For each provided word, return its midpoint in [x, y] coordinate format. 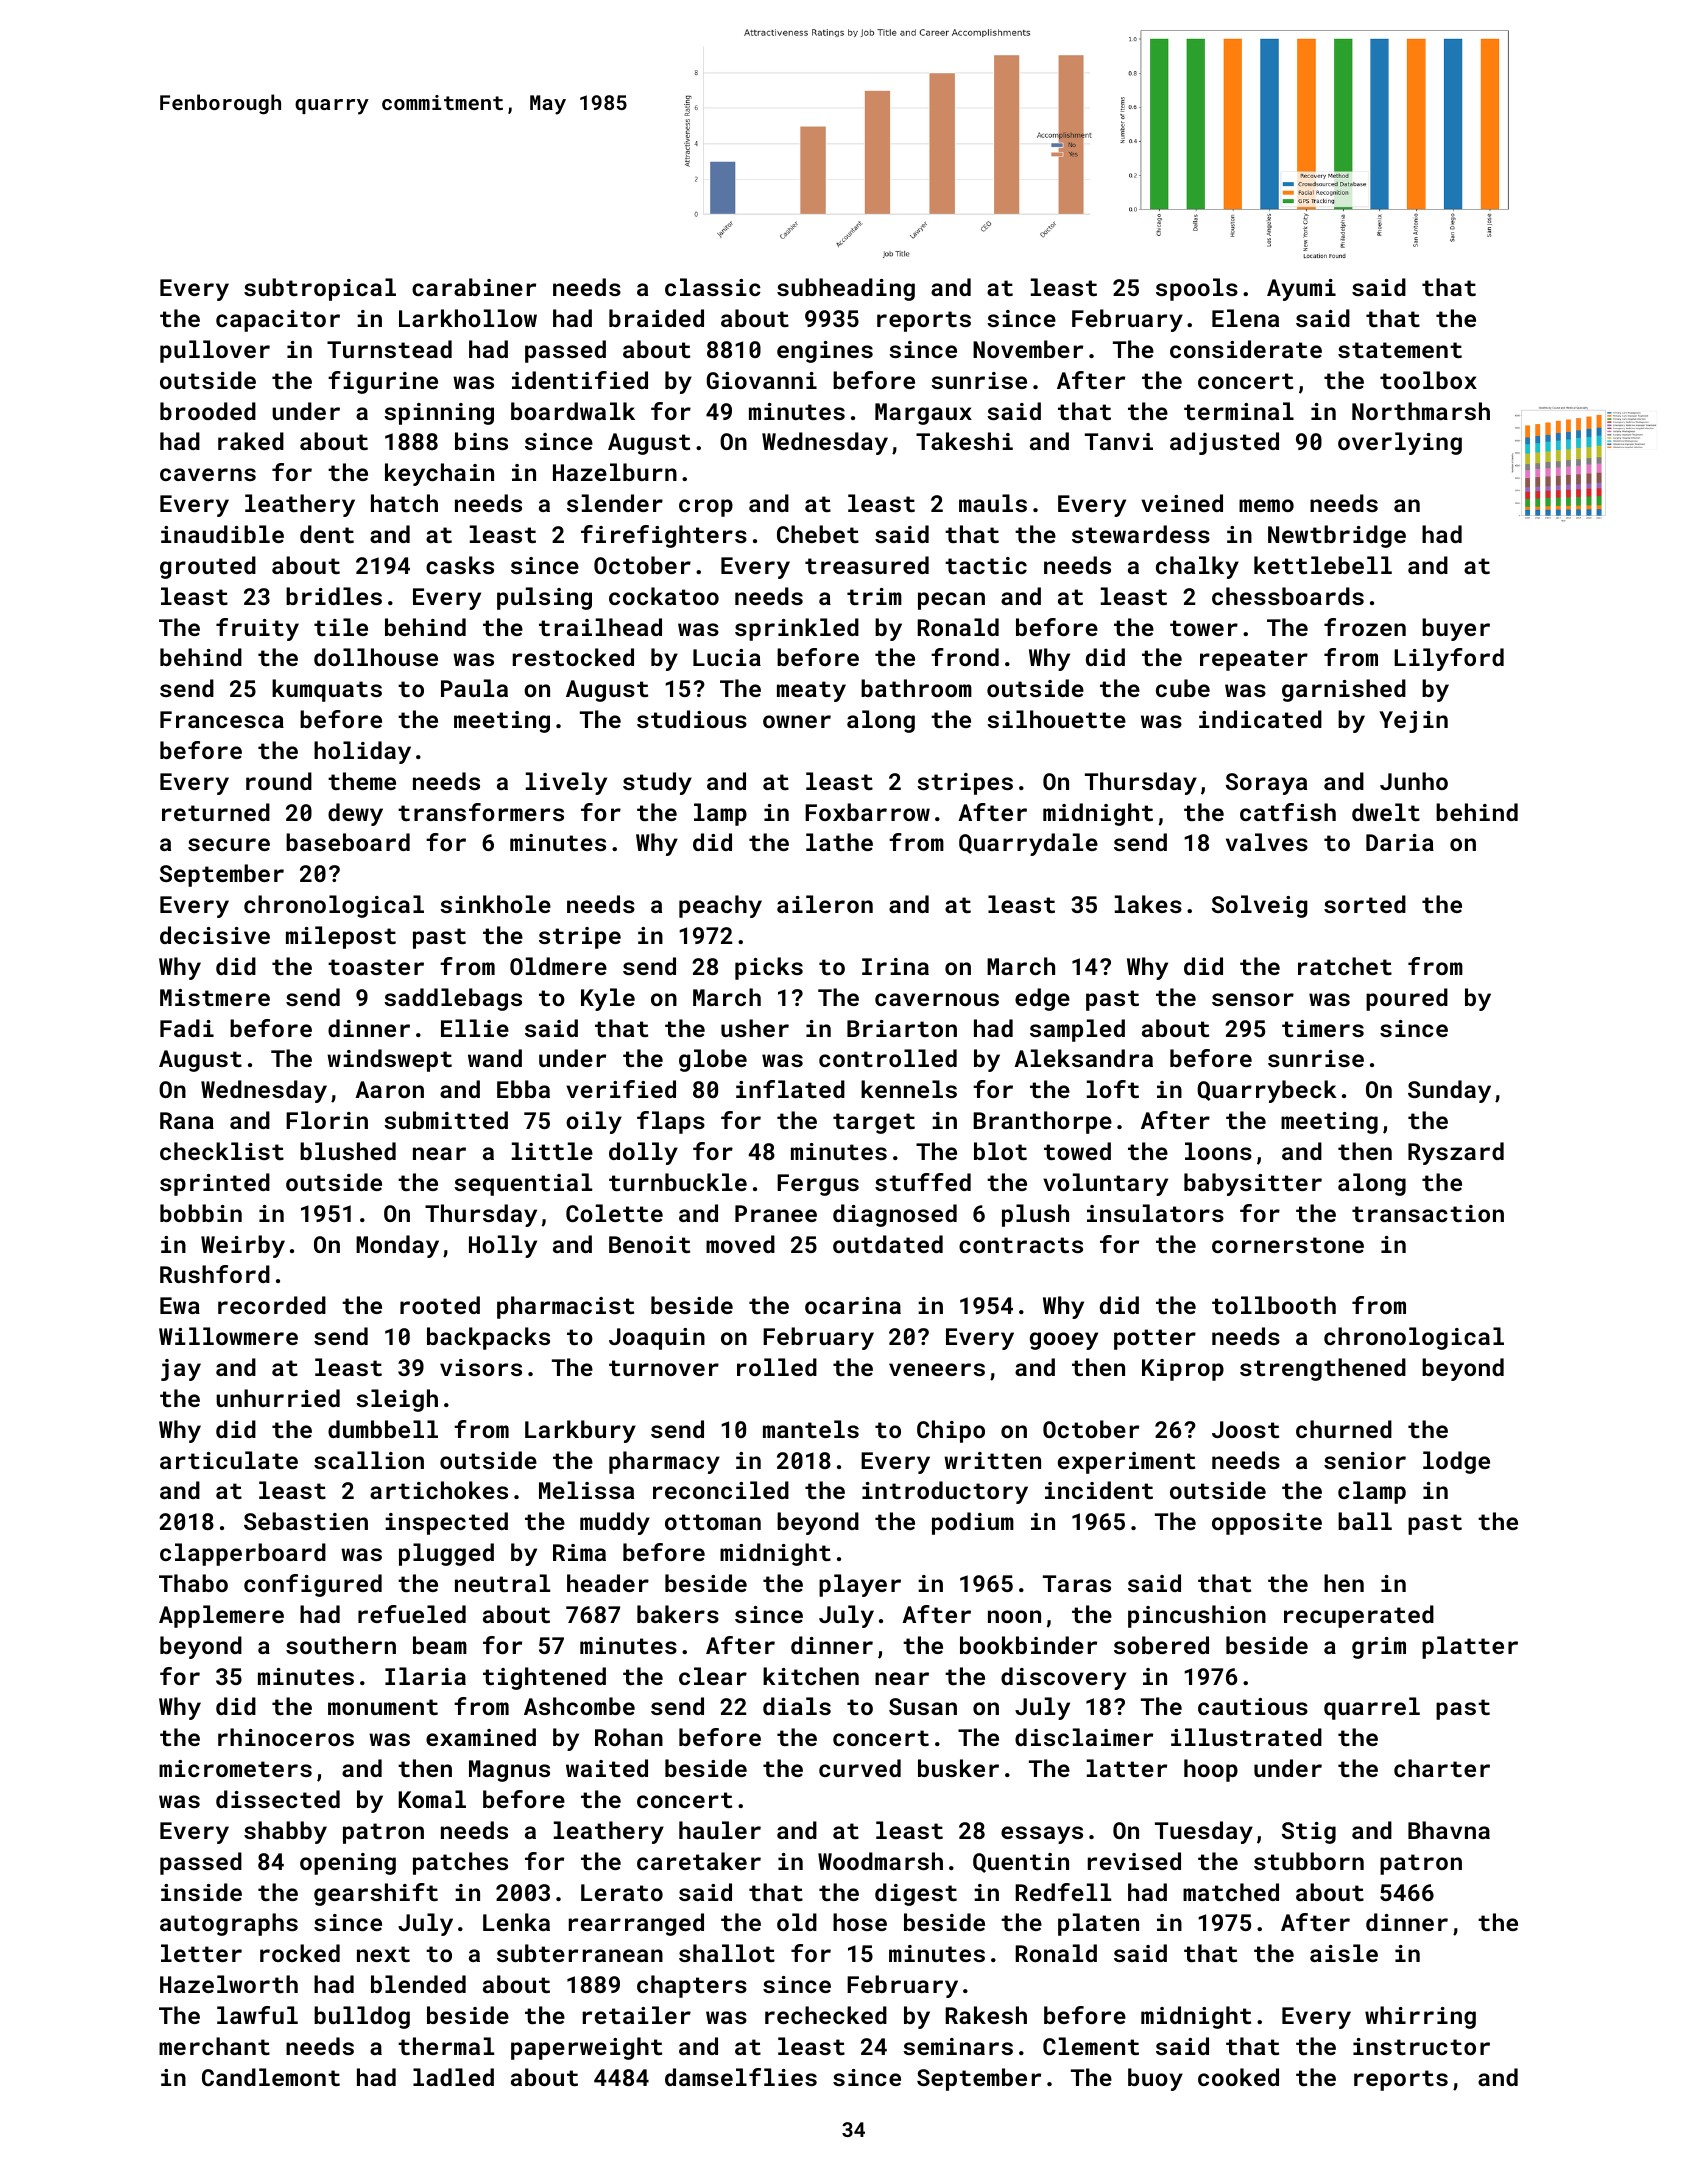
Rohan [629, 1737]
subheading [846, 289]
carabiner [474, 287]
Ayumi [1301, 290]
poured [1407, 999]
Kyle [608, 999]
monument [383, 1707]
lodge [1456, 1462]
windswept [389, 1060]
